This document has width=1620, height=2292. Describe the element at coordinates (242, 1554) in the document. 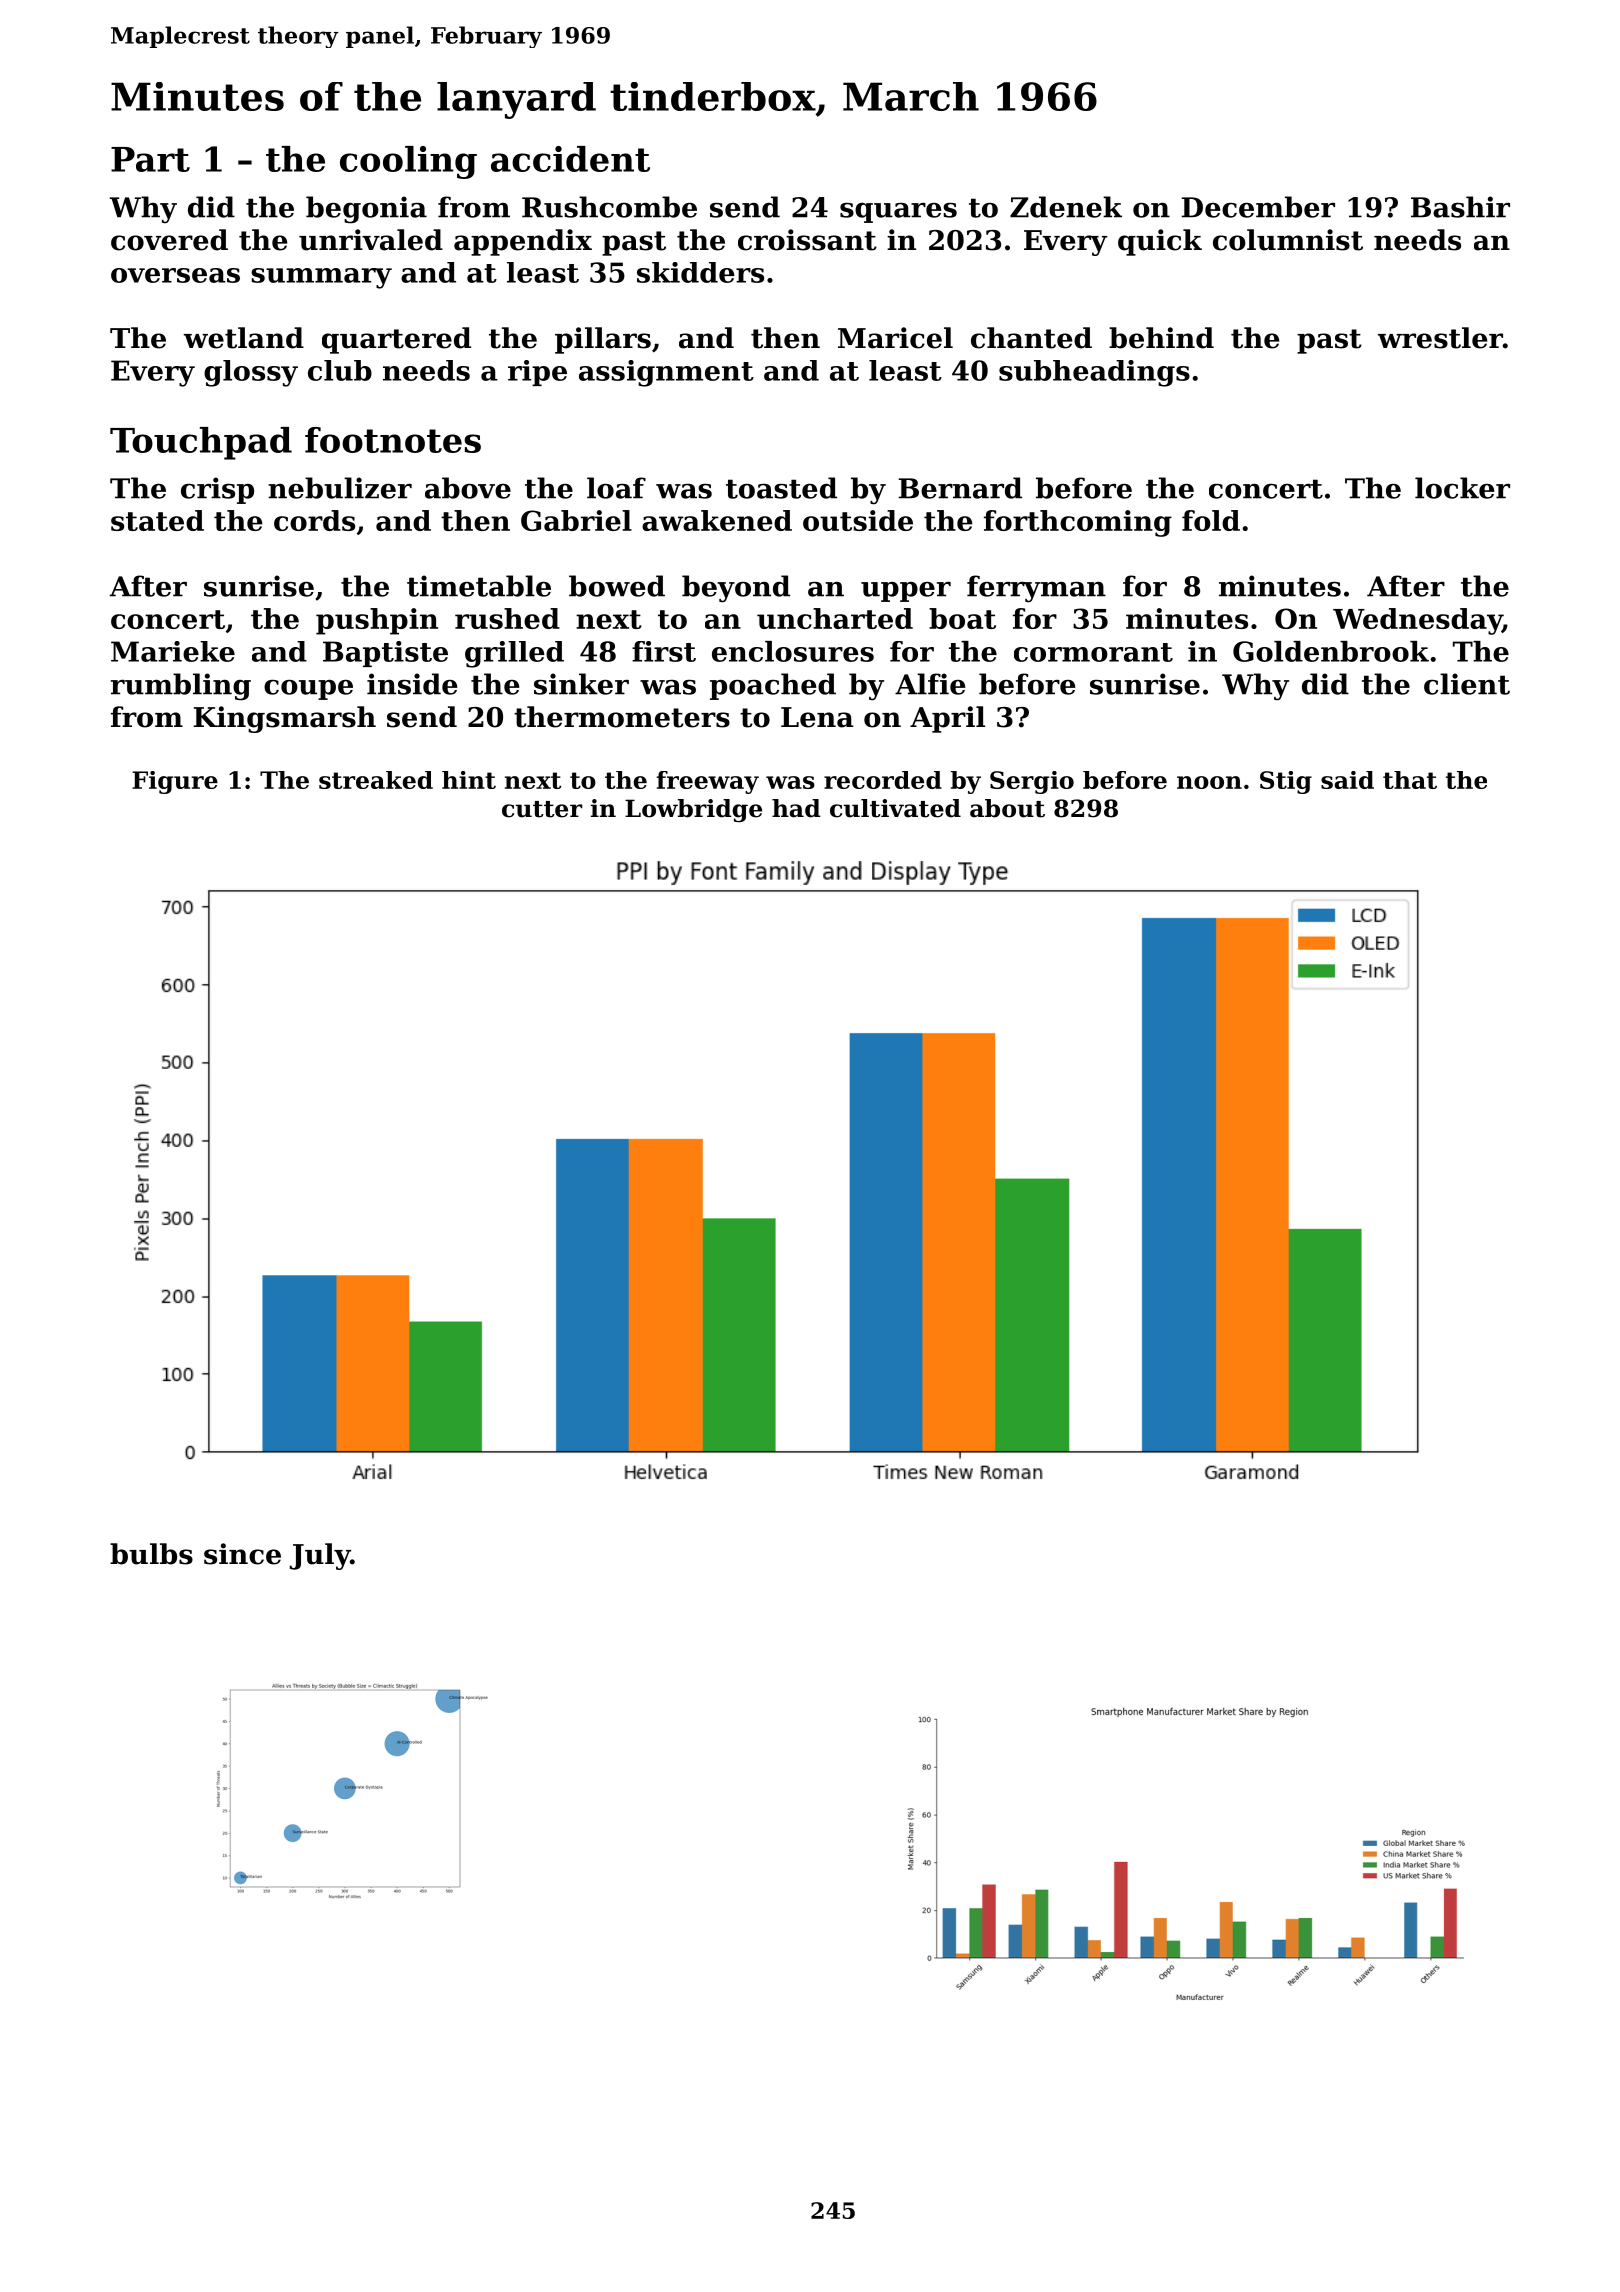

I see `since` at that location.
